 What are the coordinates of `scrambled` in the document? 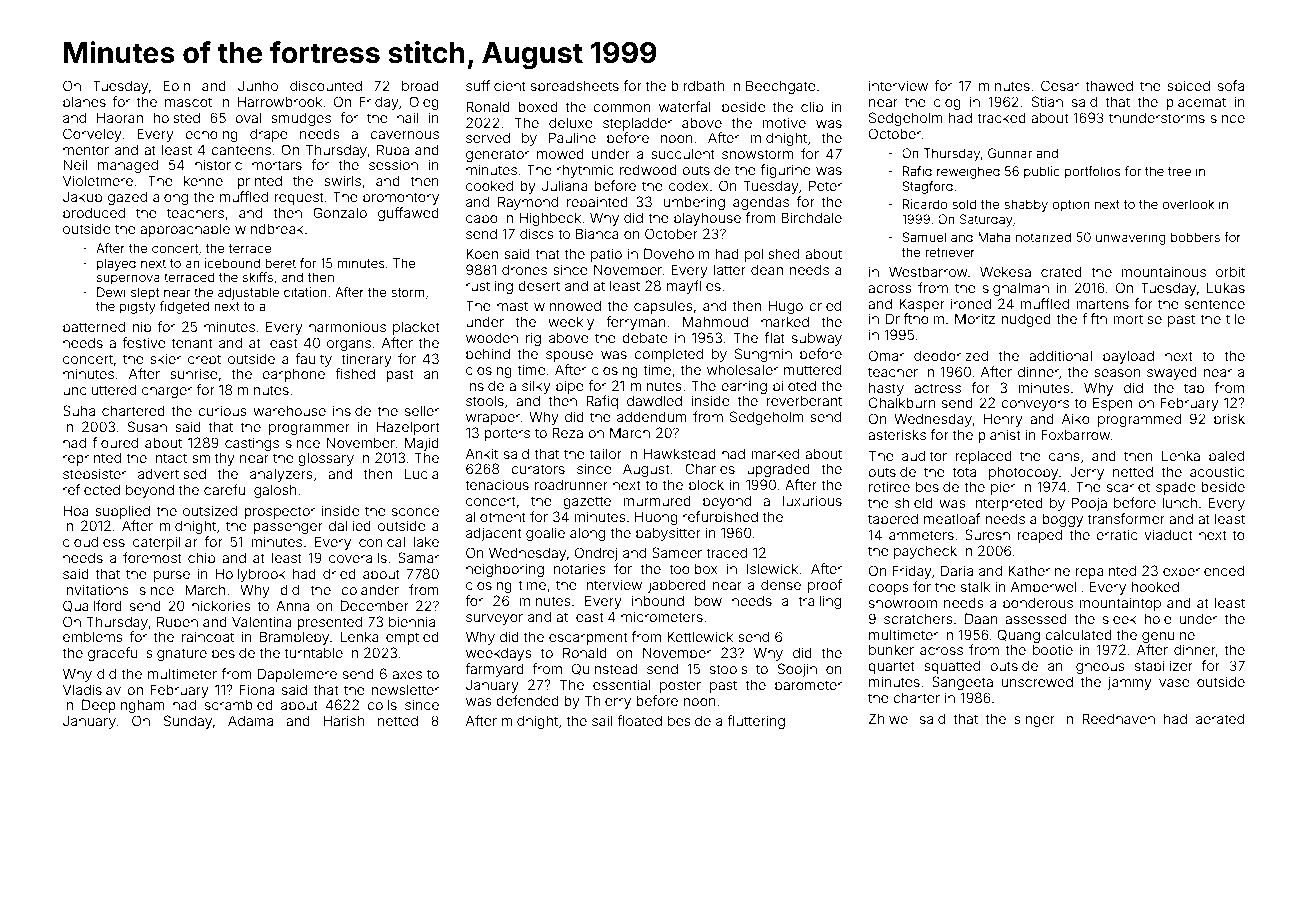 It's located at (239, 704).
